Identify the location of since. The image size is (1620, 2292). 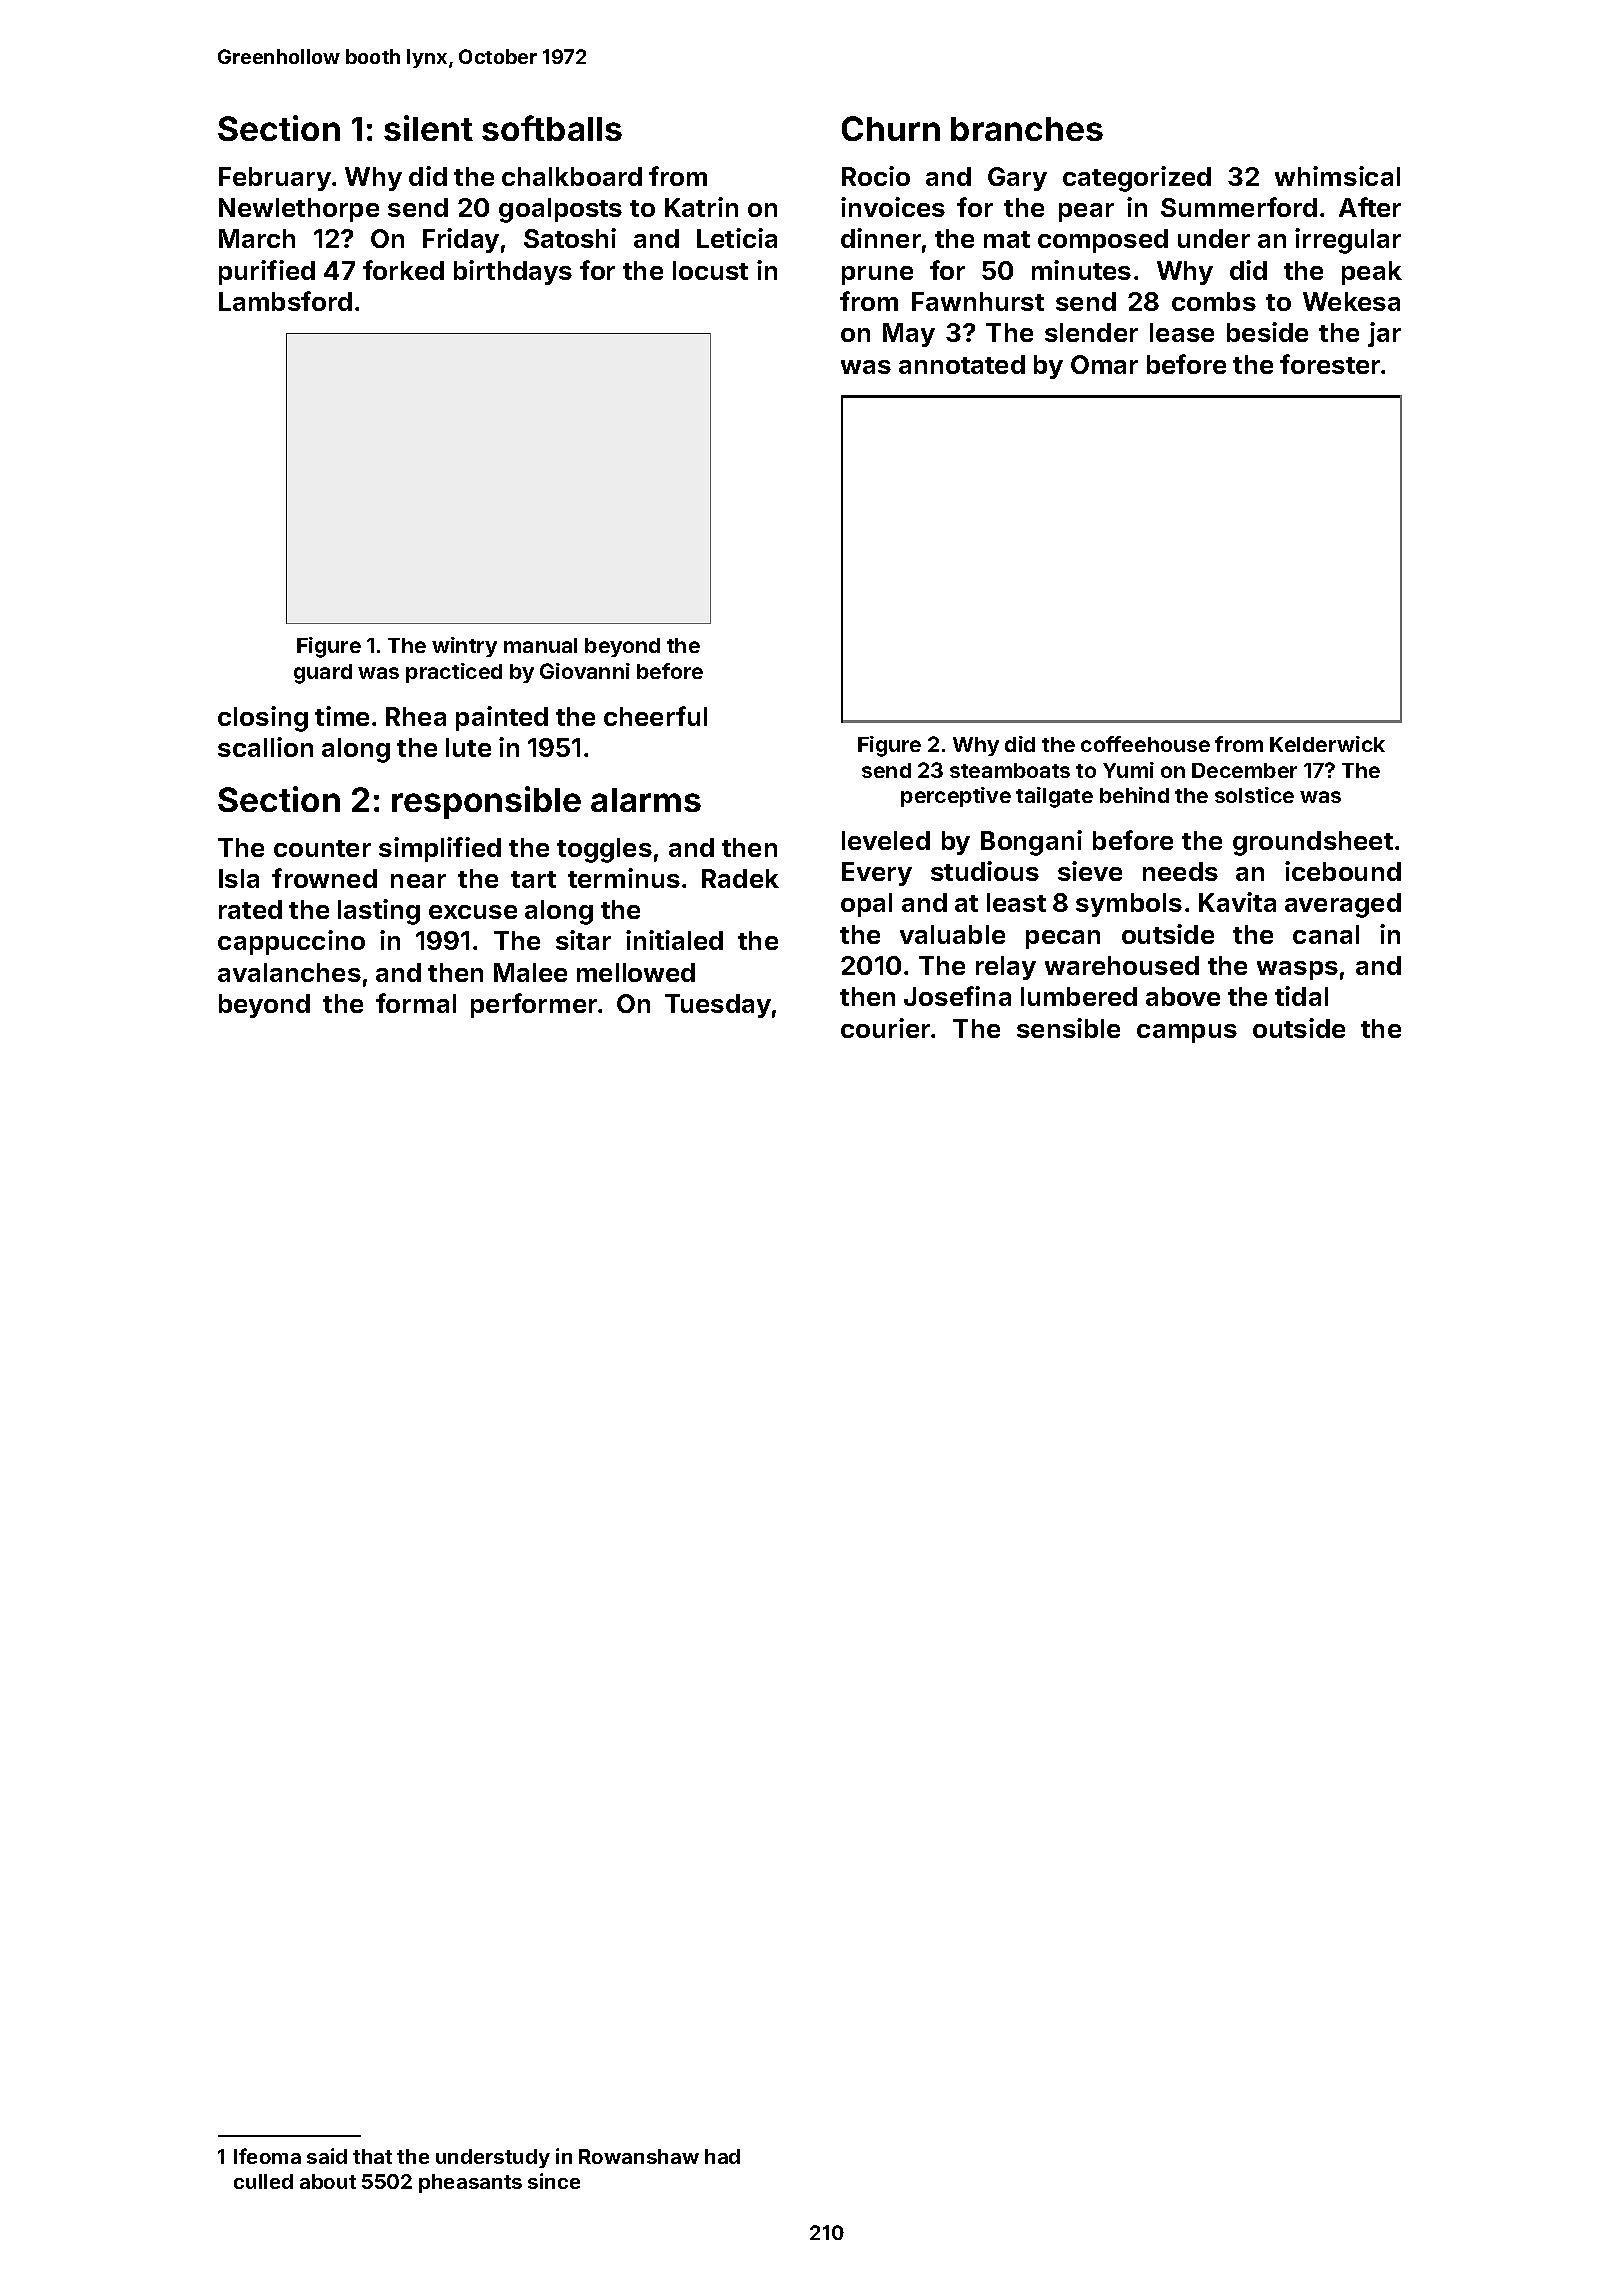
(554, 2181).
